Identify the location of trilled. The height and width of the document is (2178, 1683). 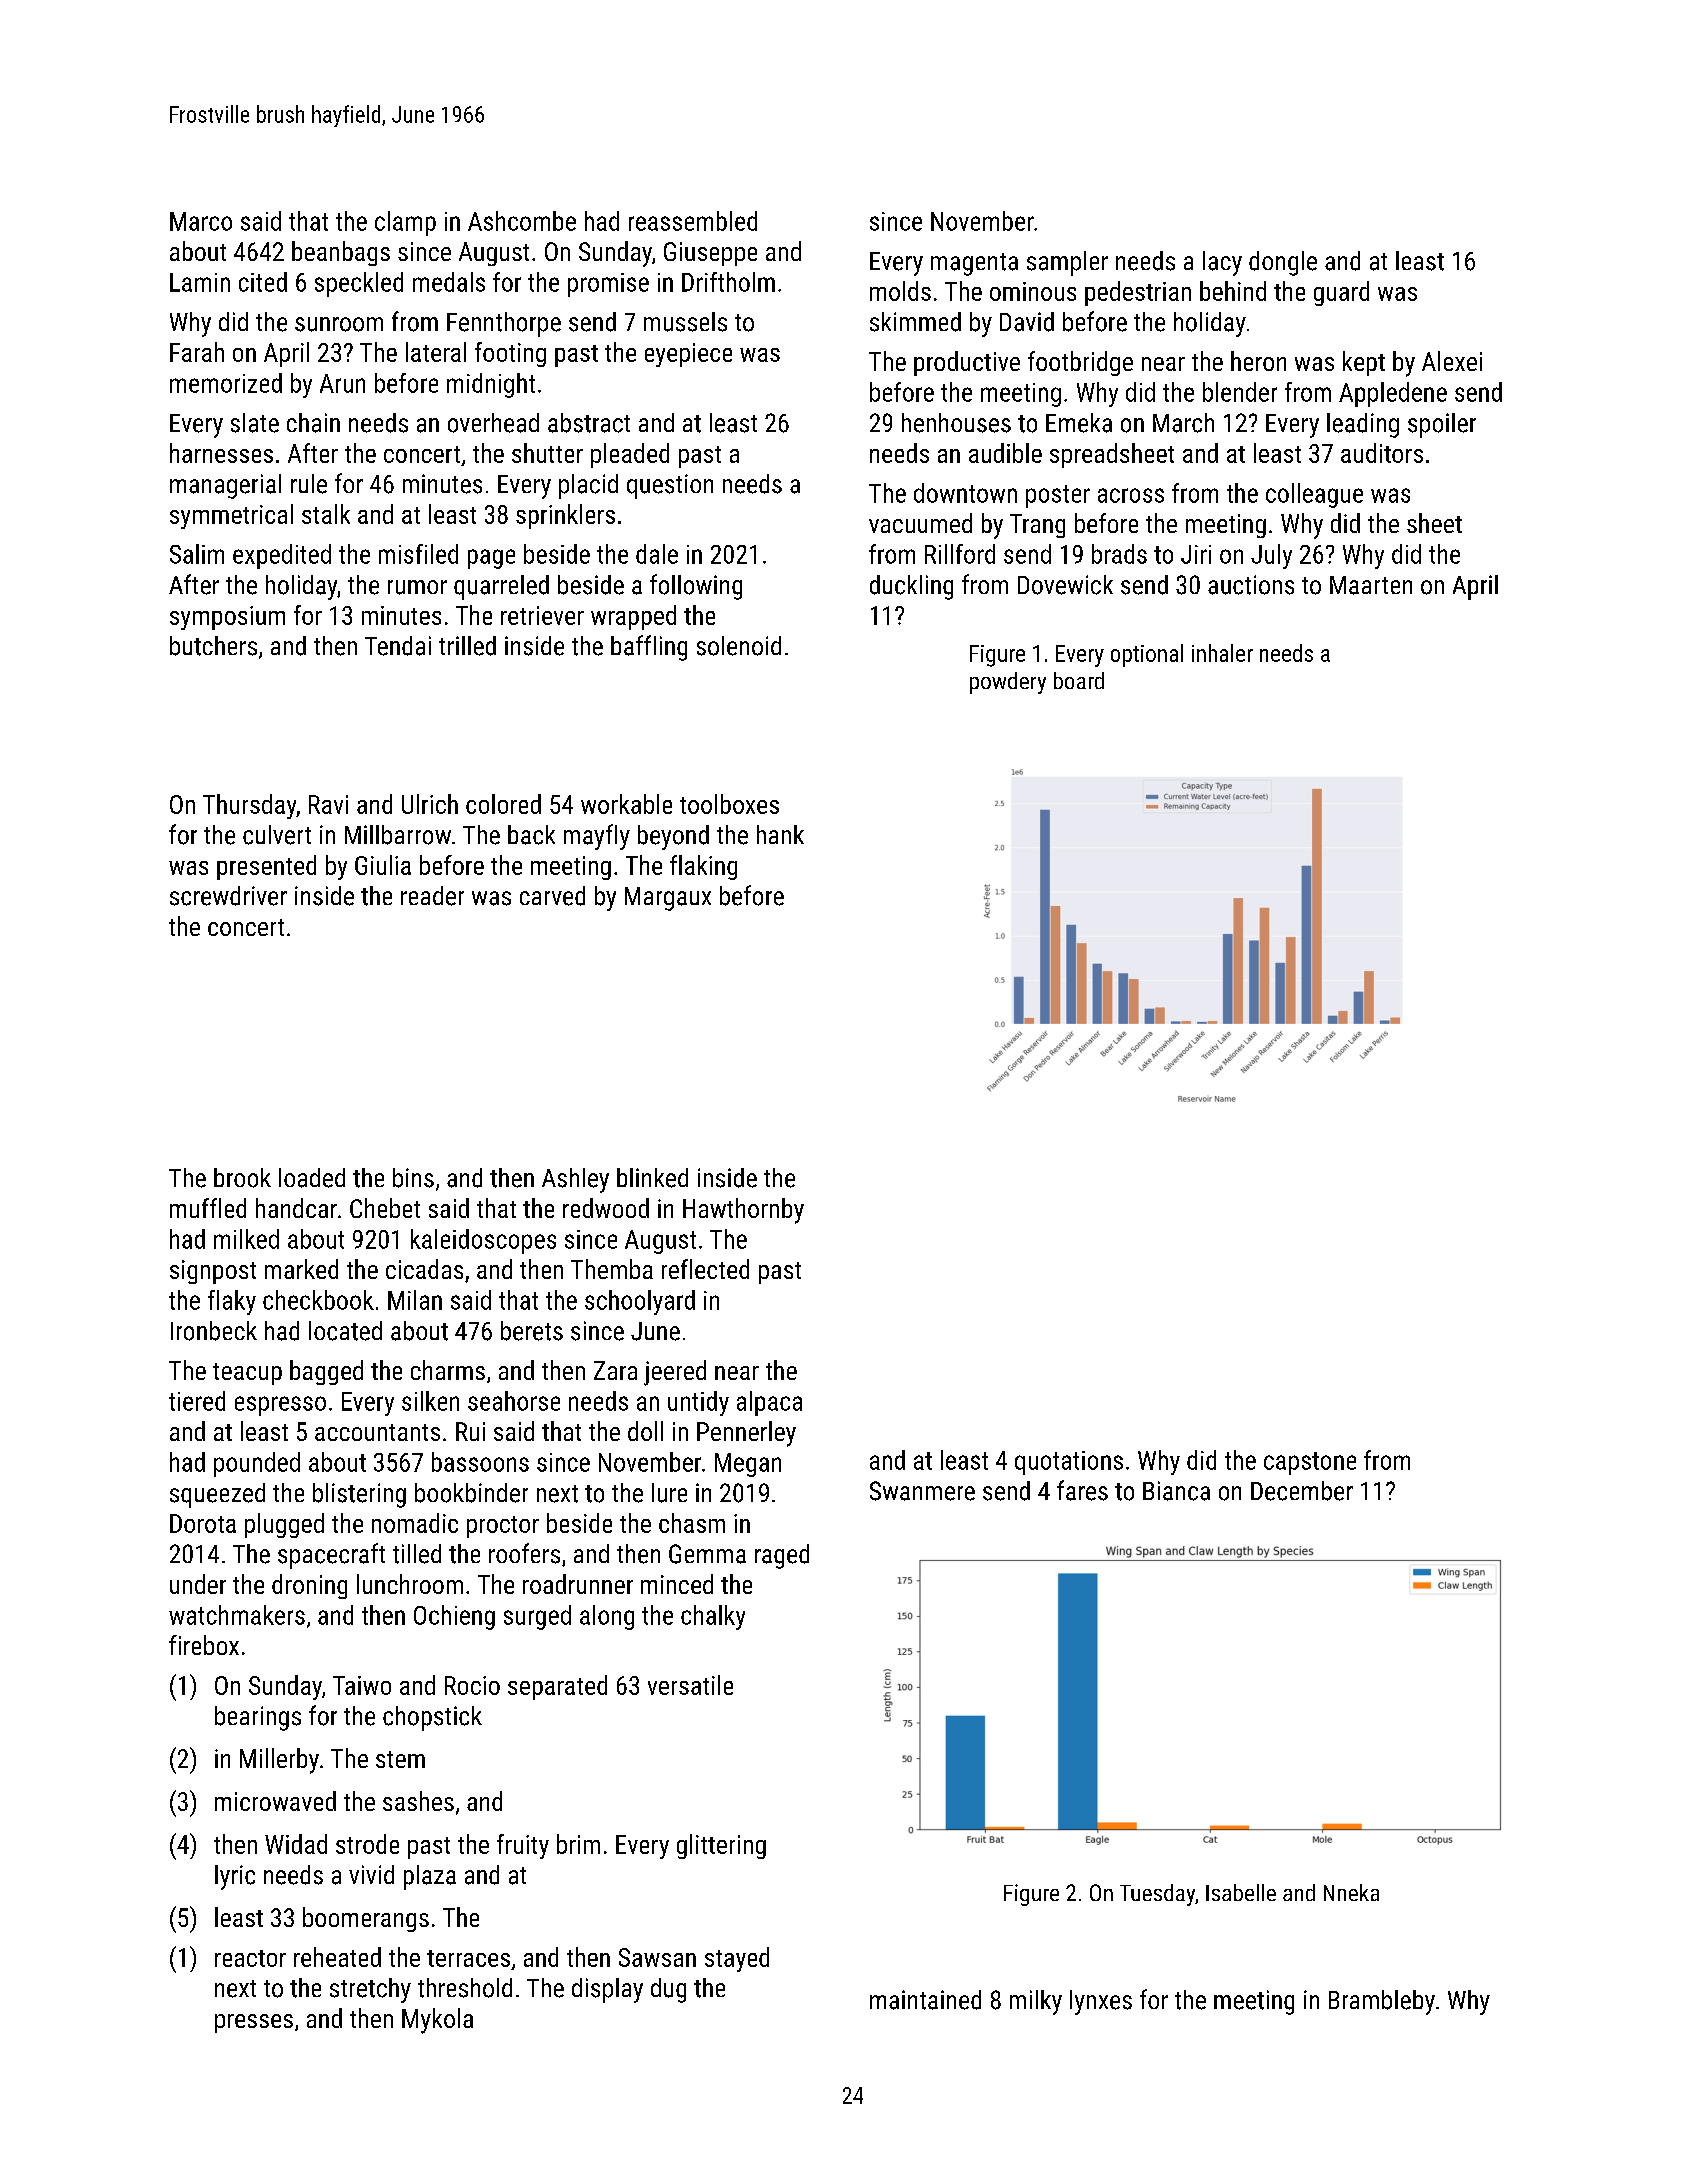
(467, 646).
